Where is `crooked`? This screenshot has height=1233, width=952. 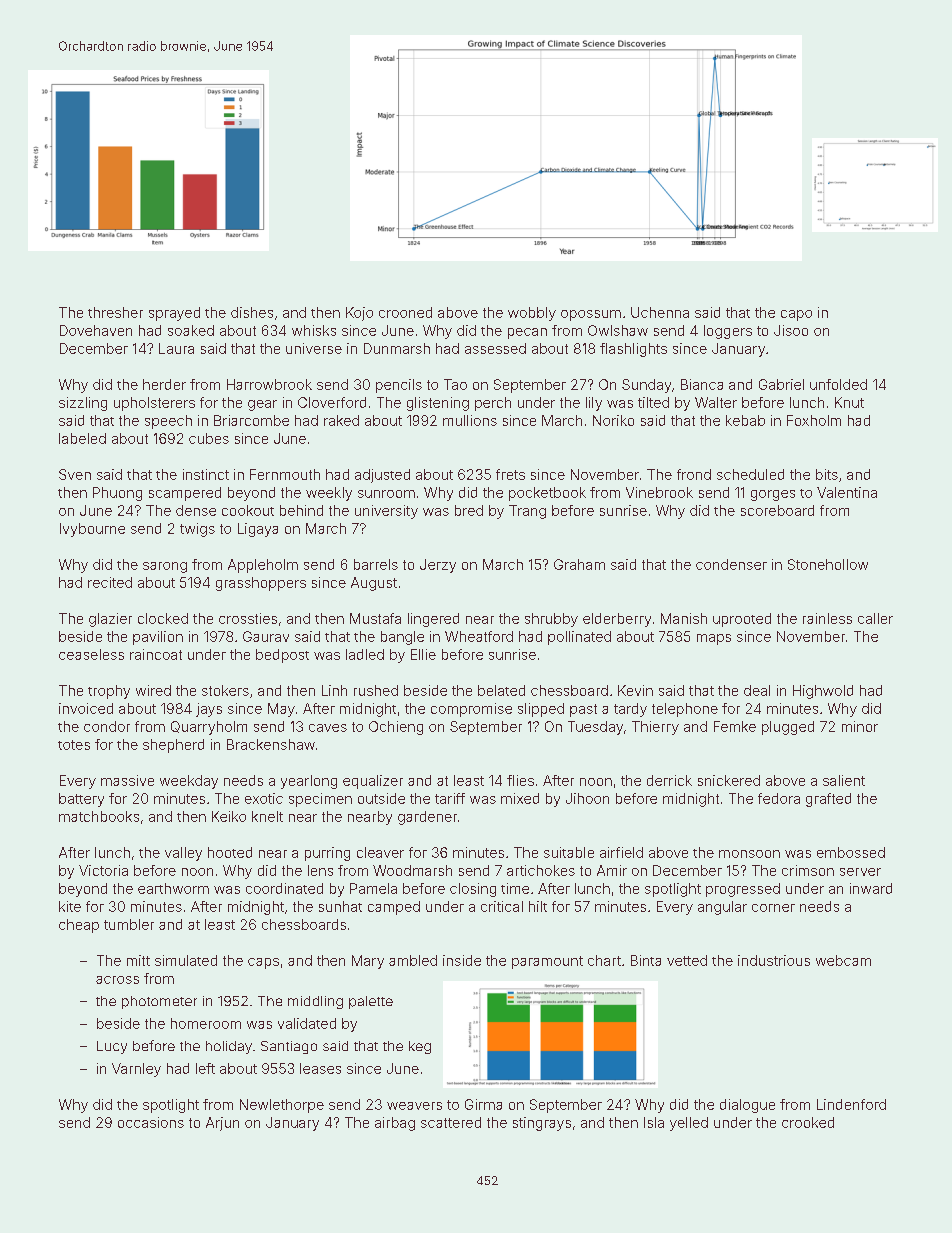 crooked is located at coordinates (808, 1122).
